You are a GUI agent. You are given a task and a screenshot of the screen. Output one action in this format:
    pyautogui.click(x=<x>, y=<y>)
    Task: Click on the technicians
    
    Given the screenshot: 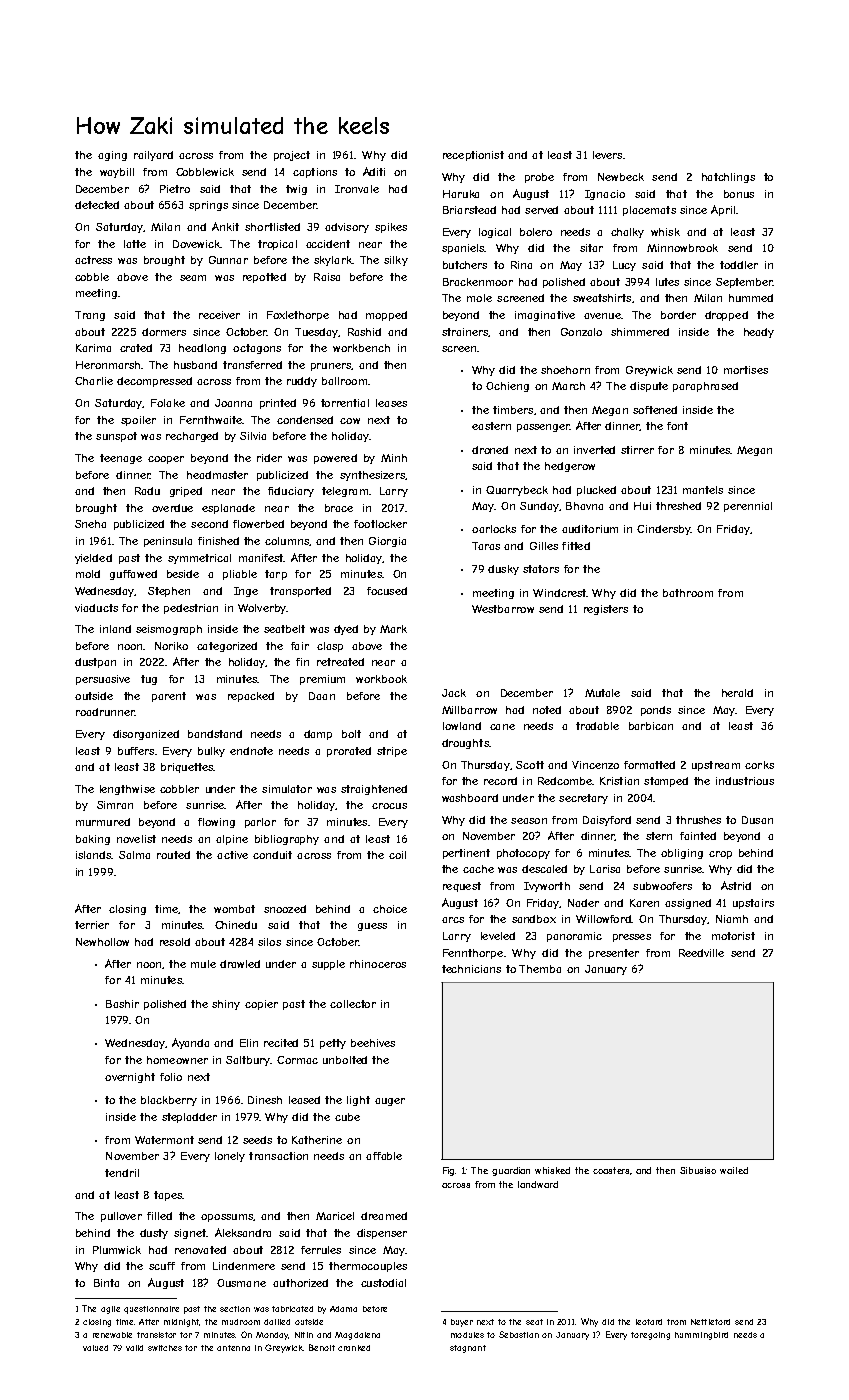 What is the action you would take?
    pyautogui.click(x=471, y=969)
